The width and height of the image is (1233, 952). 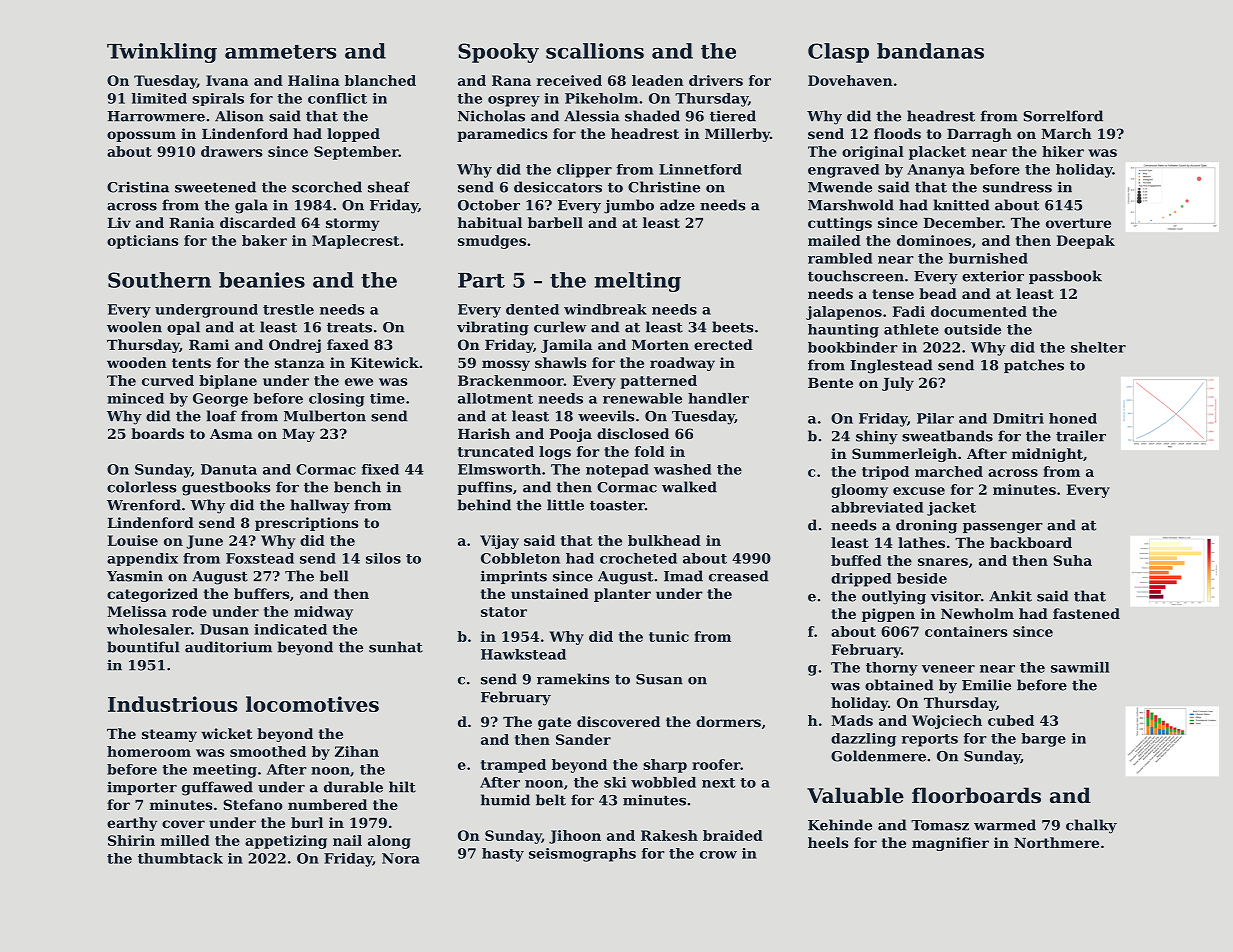 What do you see at coordinates (1063, 116) in the image?
I see `Sorrelford` at bounding box center [1063, 116].
